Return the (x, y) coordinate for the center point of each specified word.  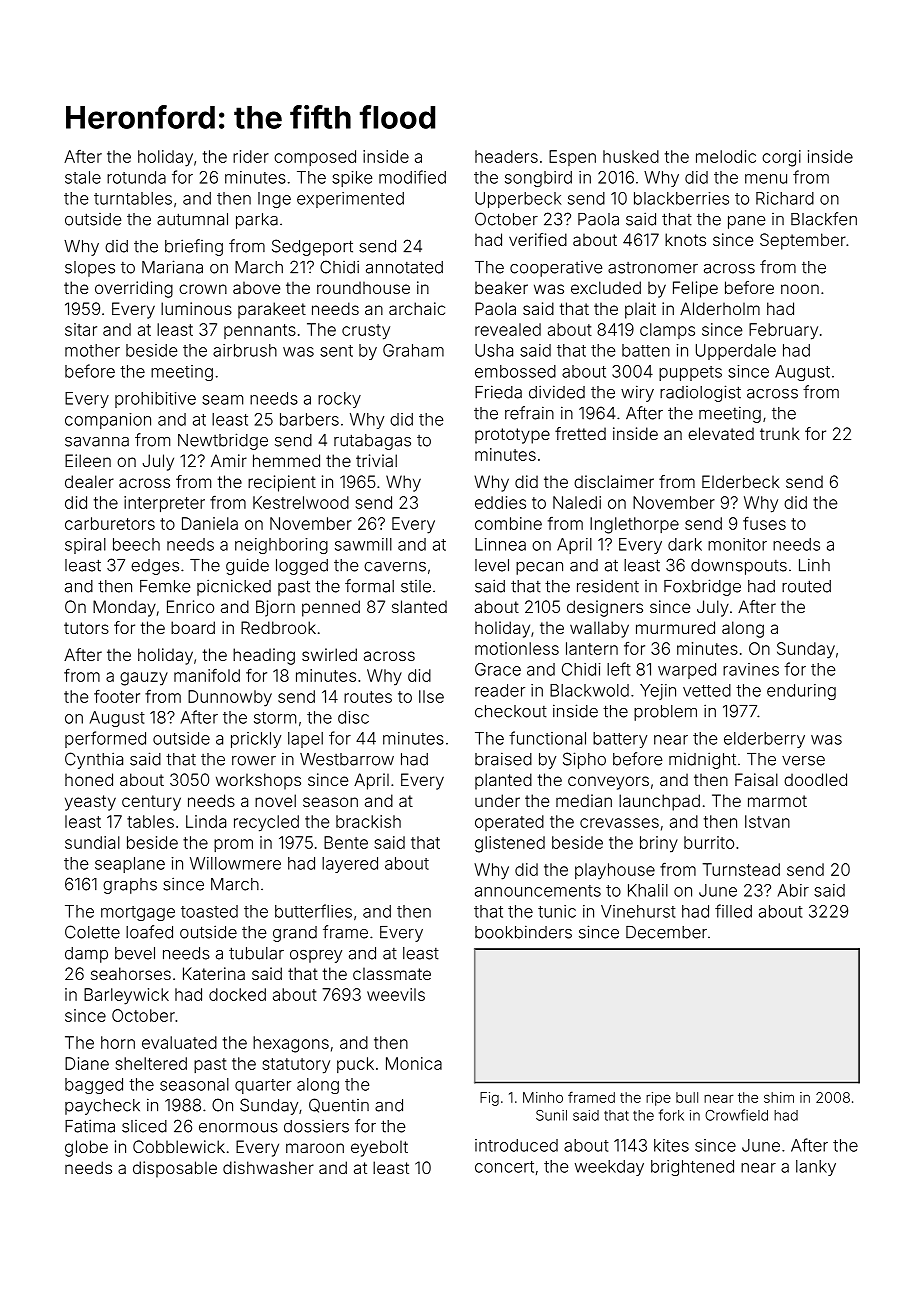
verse (803, 761)
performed (105, 739)
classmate (392, 973)
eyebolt (379, 1148)
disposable (175, 1169)
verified (538, 239)
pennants (260, 331)
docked (237, 994)
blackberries (681, 198)
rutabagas (372, 442)
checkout (511, 711)
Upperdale (736, 352)
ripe (658, 1099)
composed (315, 158)
